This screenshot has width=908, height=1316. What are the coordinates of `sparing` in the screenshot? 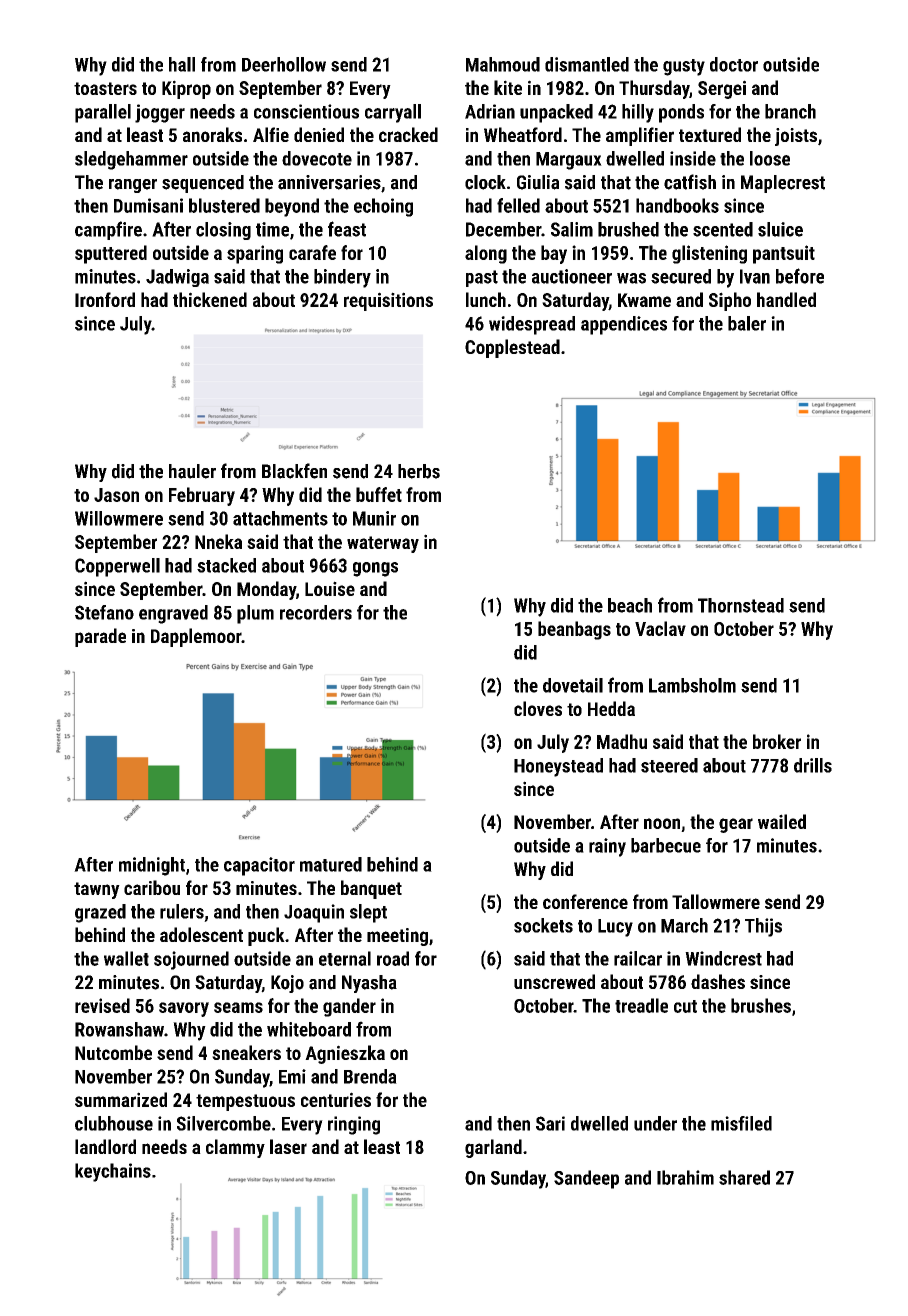 It's located at (255, 254).
